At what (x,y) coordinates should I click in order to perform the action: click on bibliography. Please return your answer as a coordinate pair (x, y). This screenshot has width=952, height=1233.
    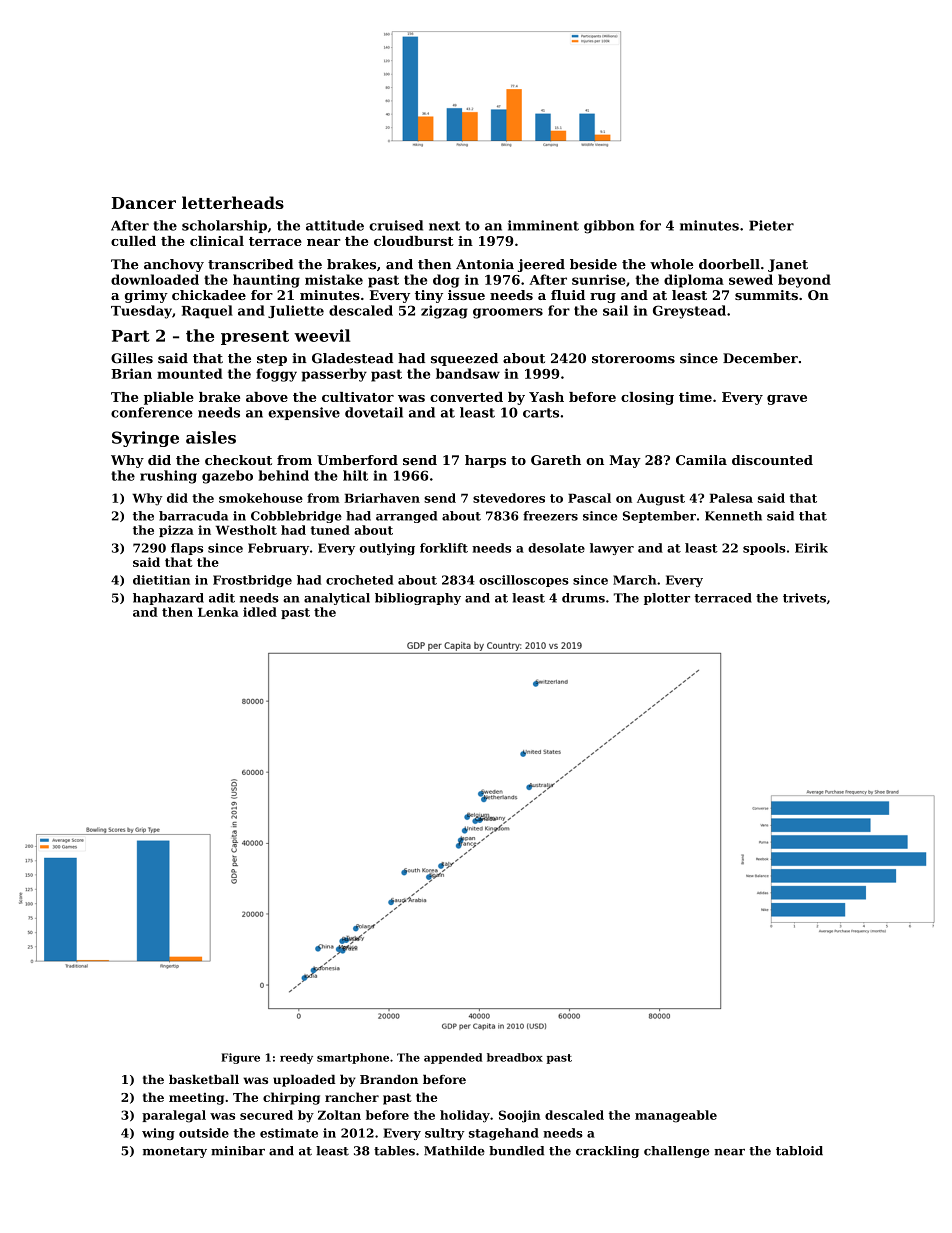
    Looking at the image, I should click on (418, 599).
